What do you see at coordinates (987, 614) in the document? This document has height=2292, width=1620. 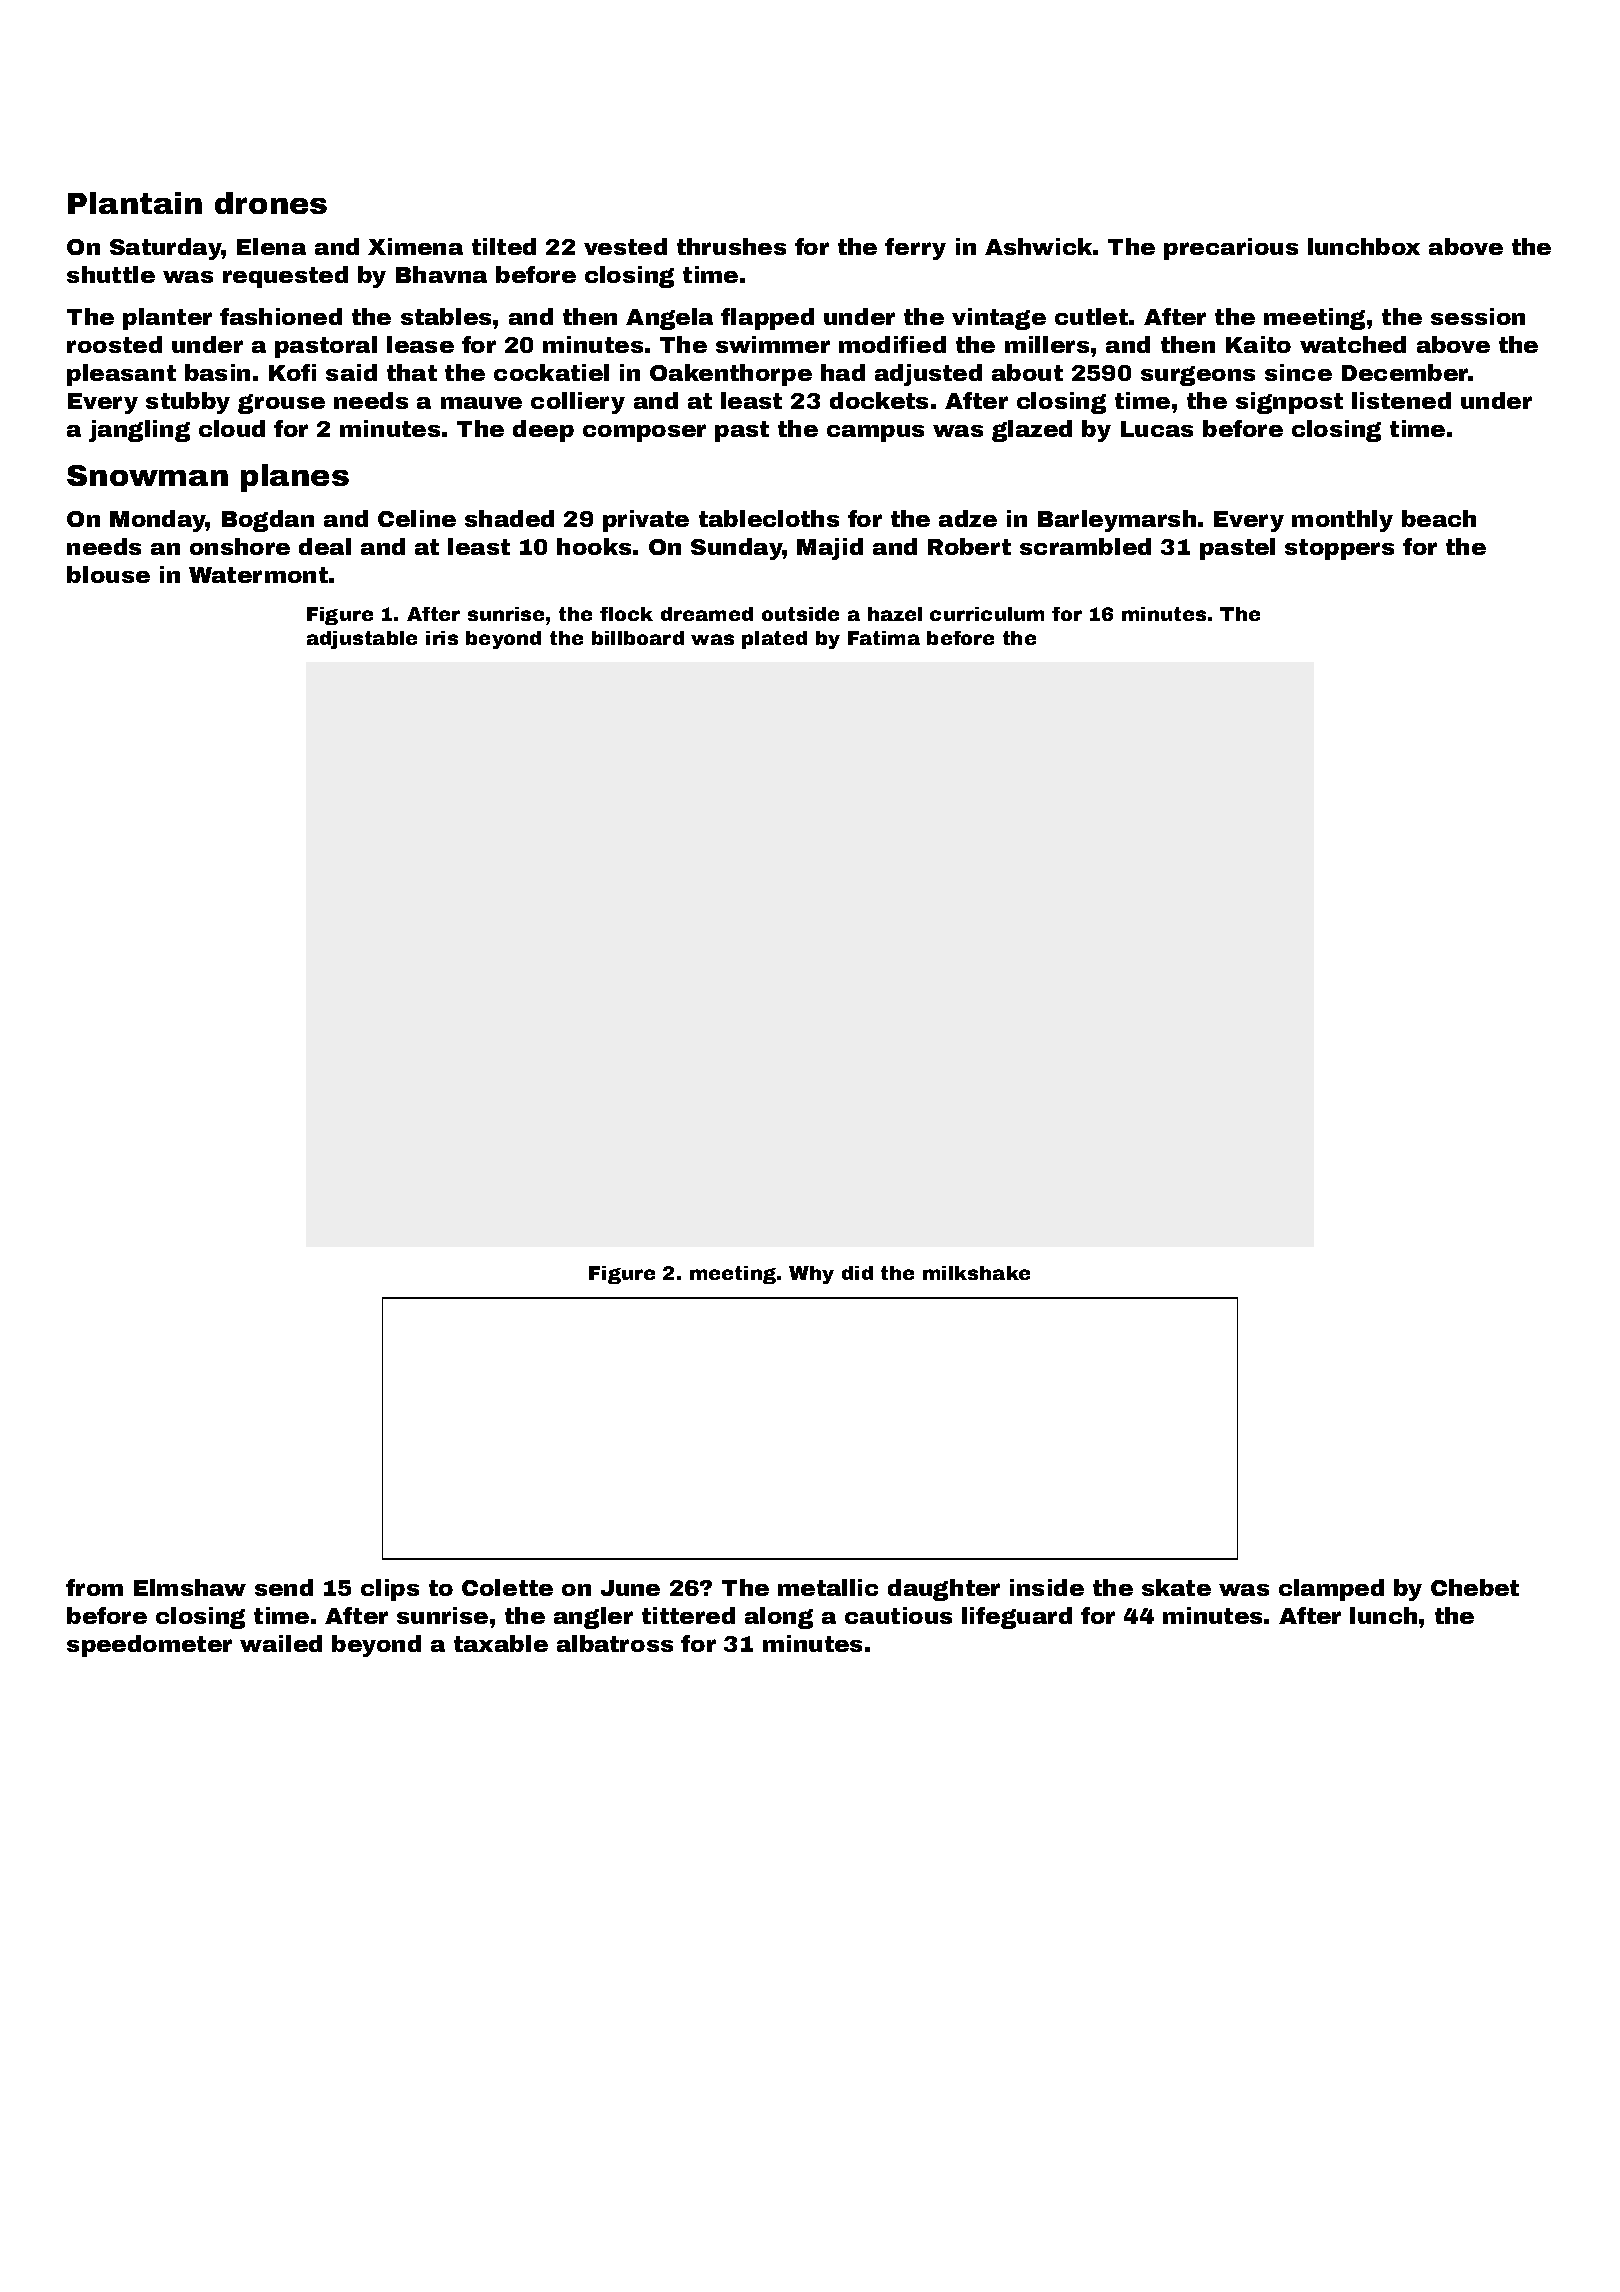 I see `curriculum` at bounding box center [987, 614].
